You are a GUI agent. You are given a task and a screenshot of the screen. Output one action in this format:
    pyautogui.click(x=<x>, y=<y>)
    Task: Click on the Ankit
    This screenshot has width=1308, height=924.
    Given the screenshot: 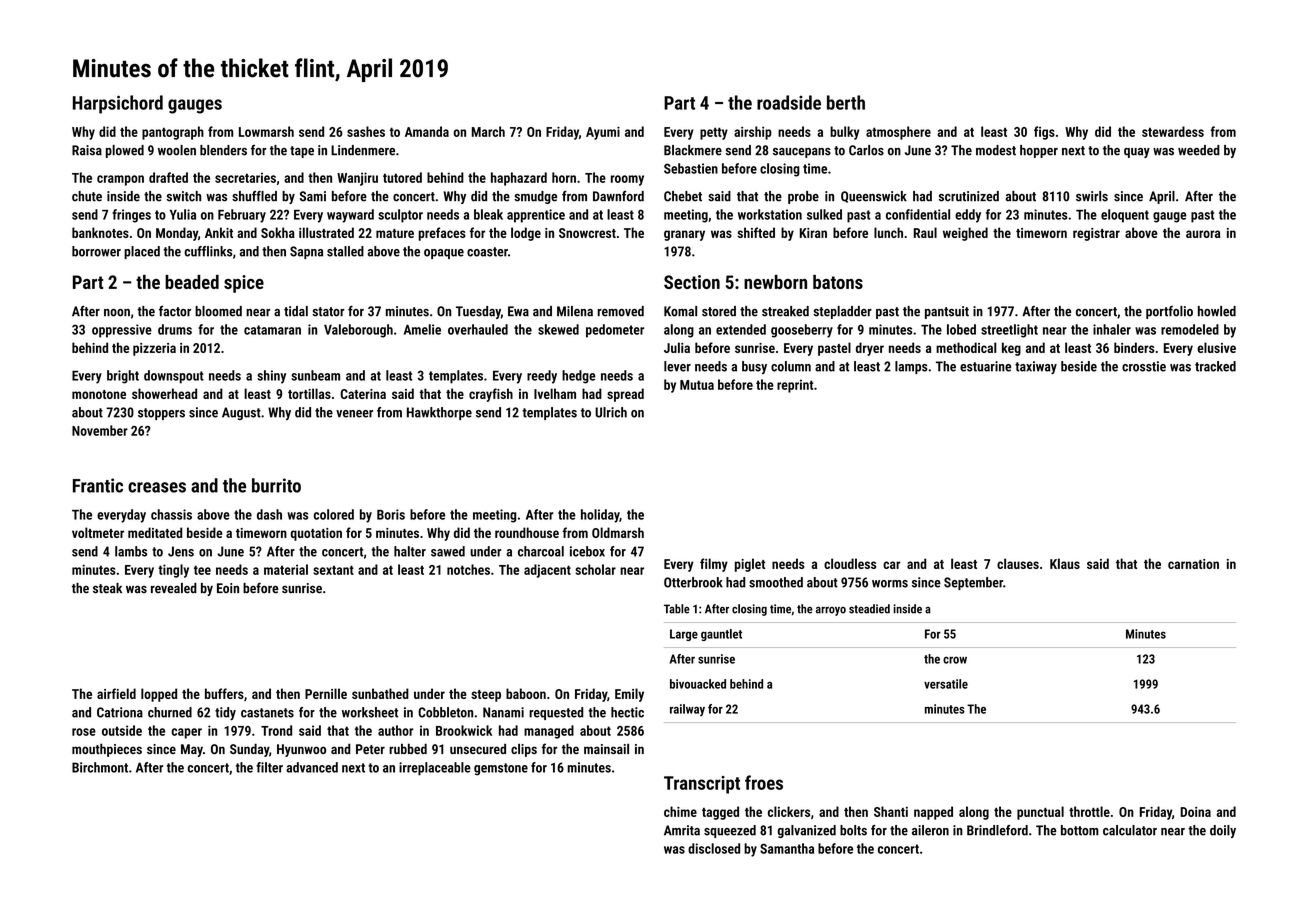 What is the action you would take?
    pyautogui.click(x=219, y=232)
